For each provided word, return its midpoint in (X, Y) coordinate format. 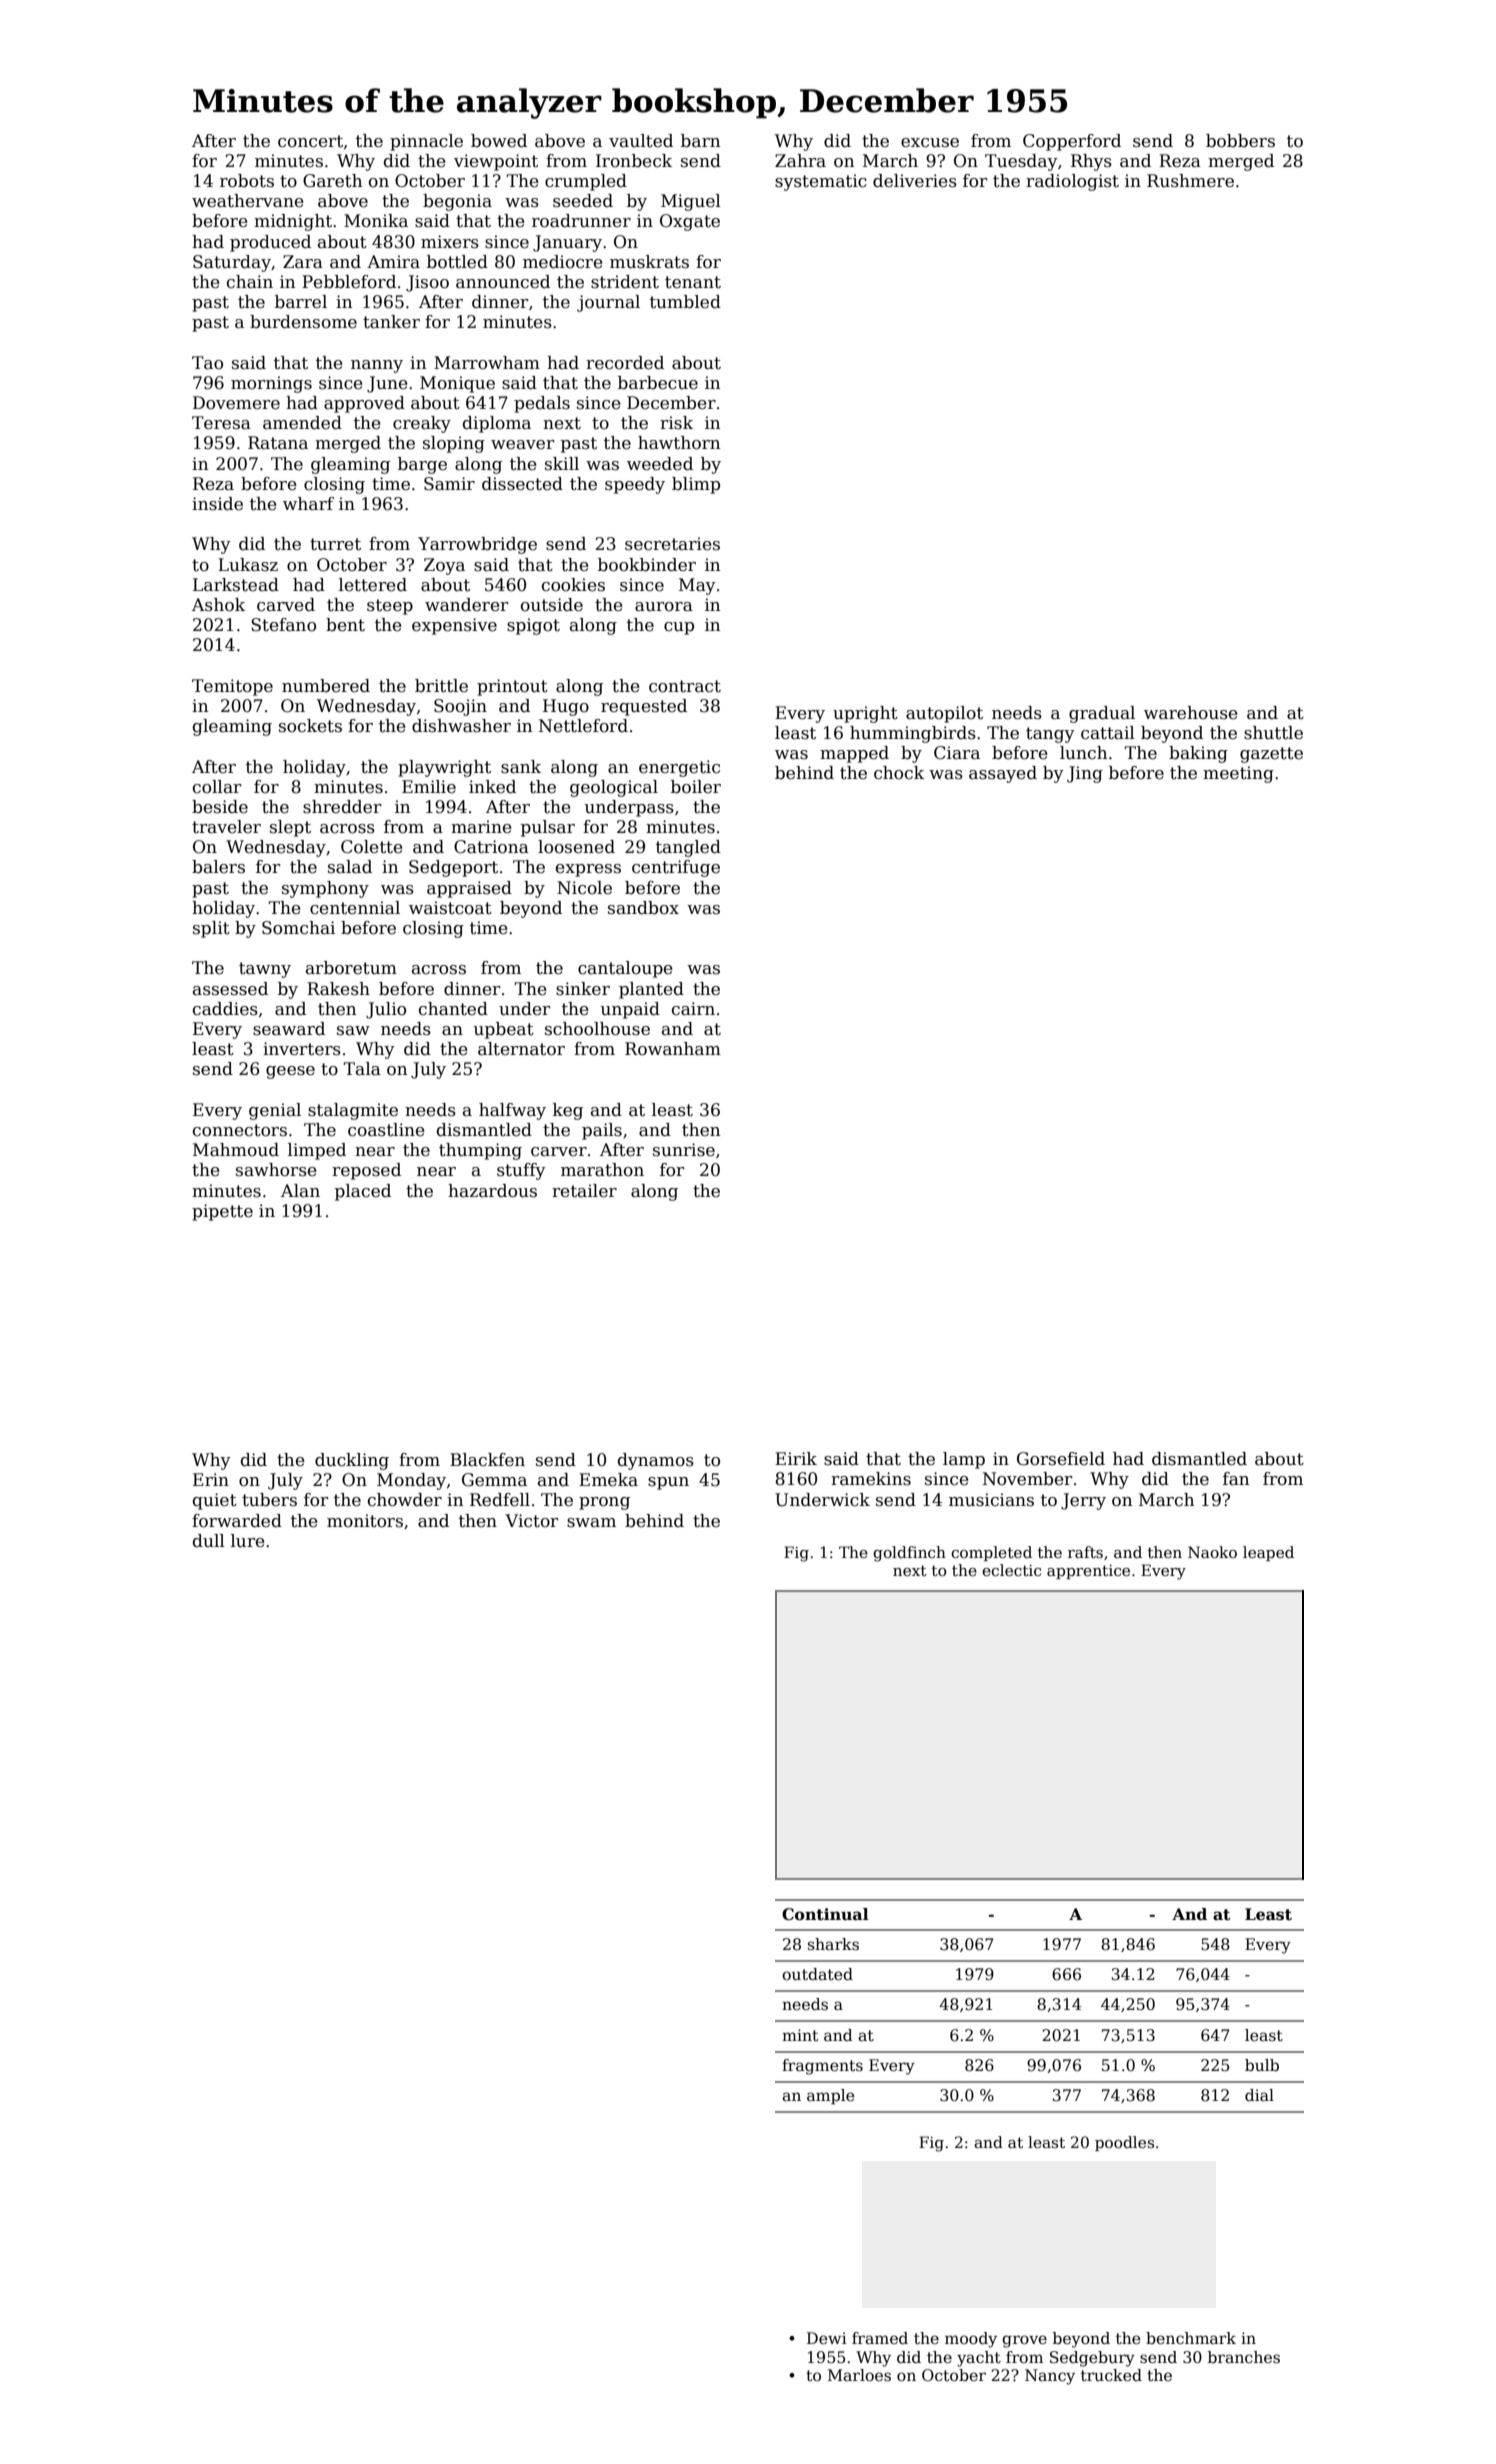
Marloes (859, 2375)
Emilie (429, 787)
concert (310, 141)
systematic (821, 182)
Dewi (827, 2338)
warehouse (1191, 713)
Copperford (1072, 142)
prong (604, 1503)
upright (865, 714)
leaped (1268, 1553)
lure (248, 1541)
